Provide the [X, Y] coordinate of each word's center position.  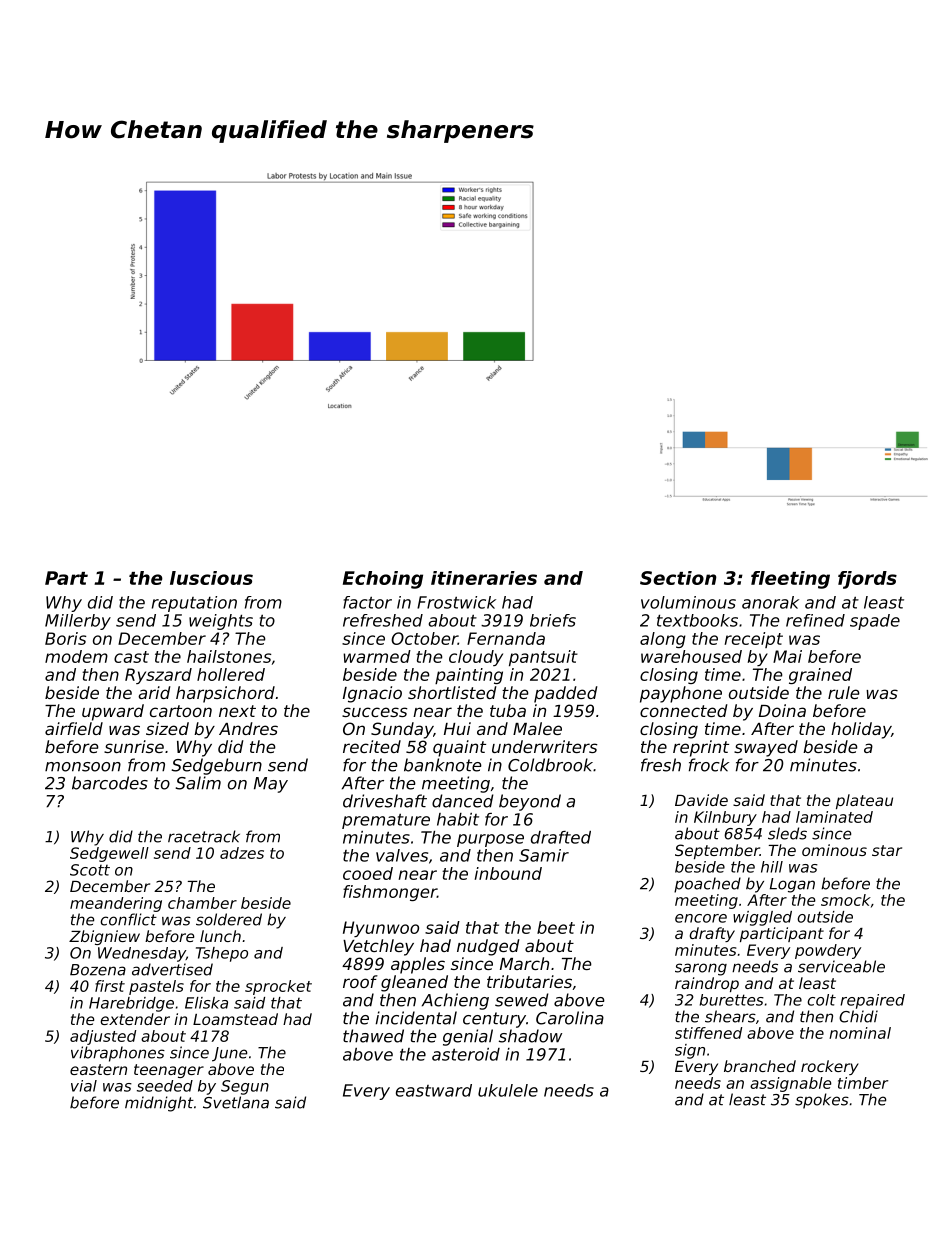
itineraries [484, 578]
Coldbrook [550, 765]
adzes [242, 853]
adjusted [103, 1037]
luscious [211, 578]
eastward [434, 1090]
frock [709, 765]
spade [875, 622]
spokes [822, 1101]
